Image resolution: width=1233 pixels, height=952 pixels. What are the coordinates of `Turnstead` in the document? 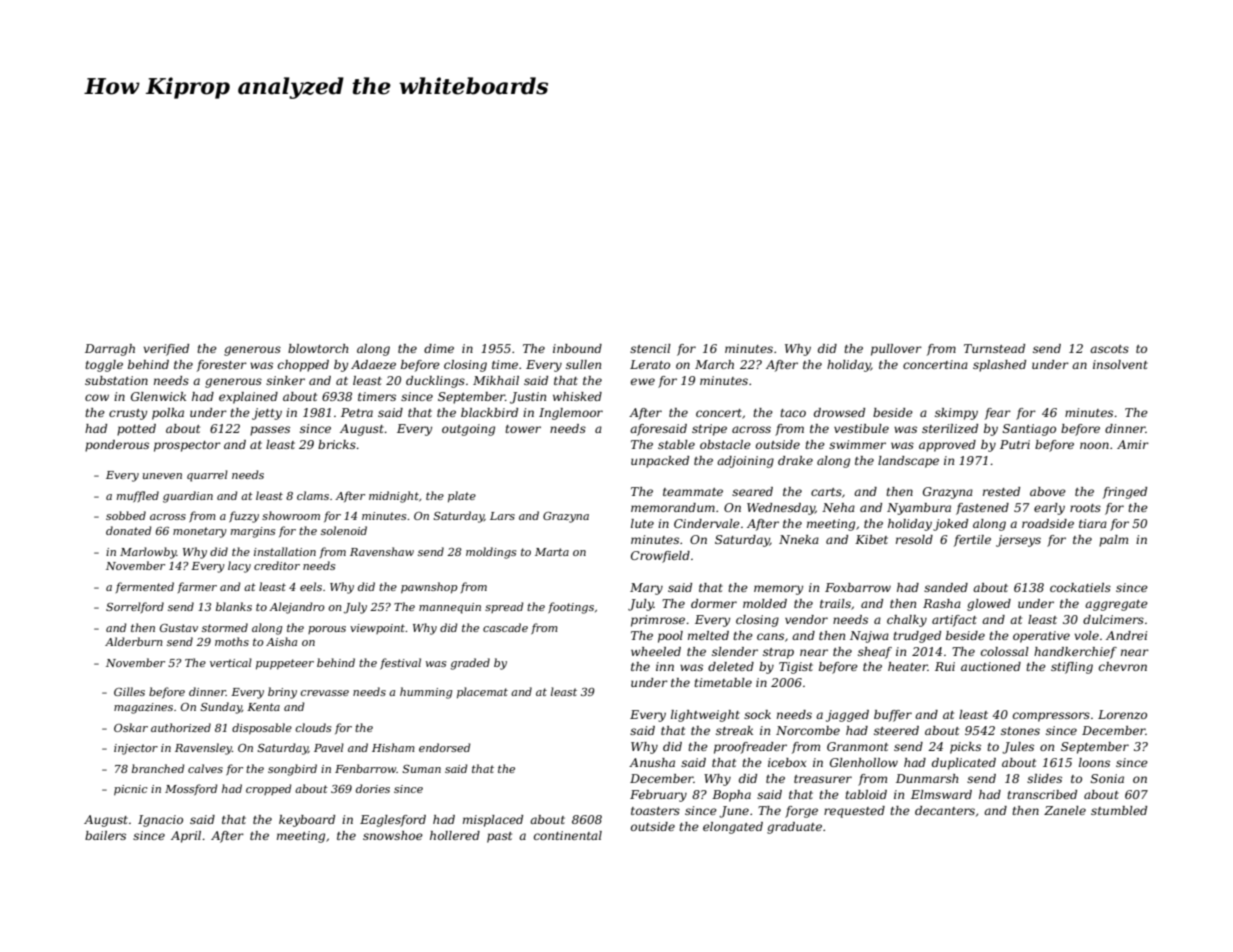 It's located at (994, 348).
